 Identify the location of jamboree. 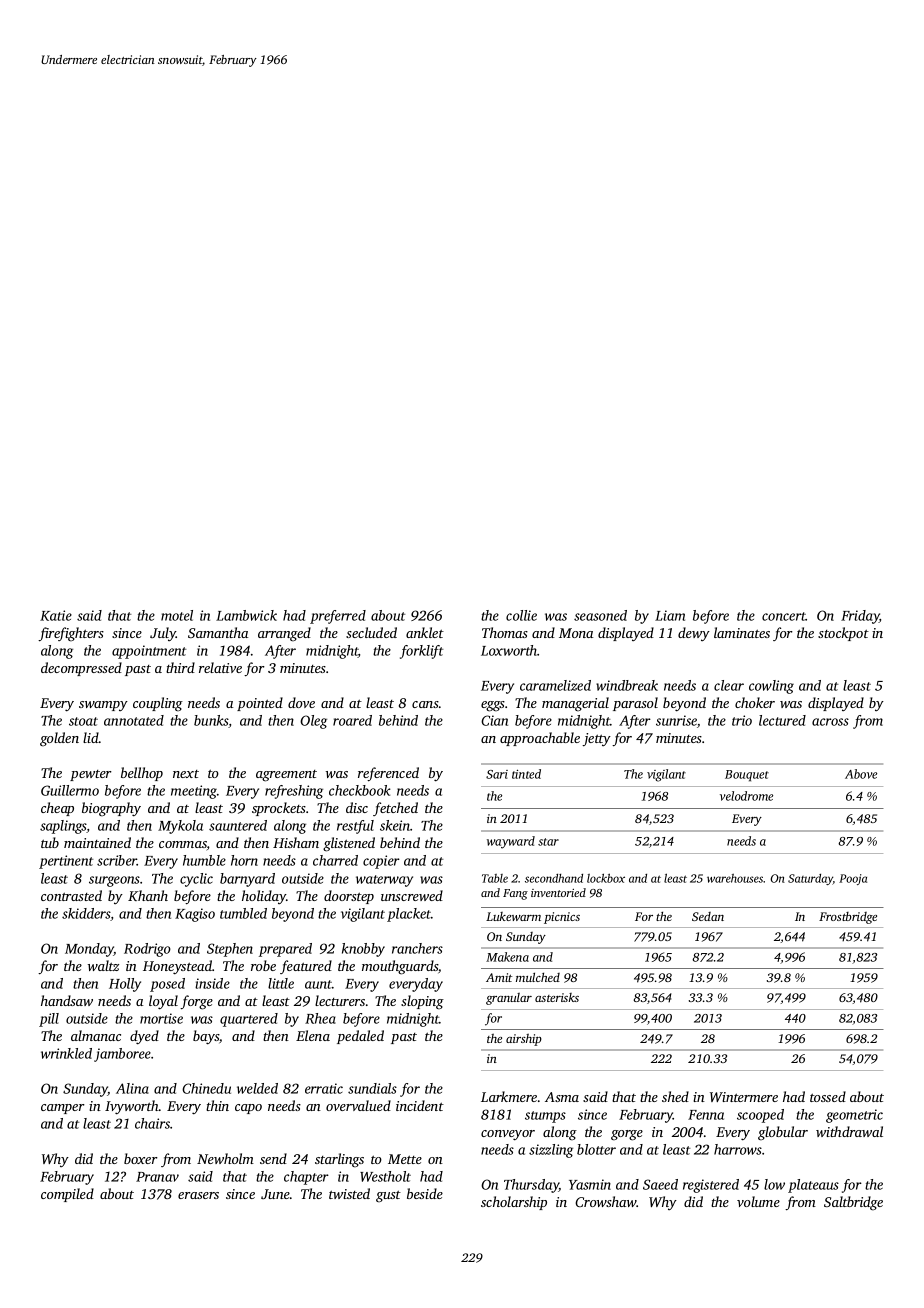
(122, 1055).
